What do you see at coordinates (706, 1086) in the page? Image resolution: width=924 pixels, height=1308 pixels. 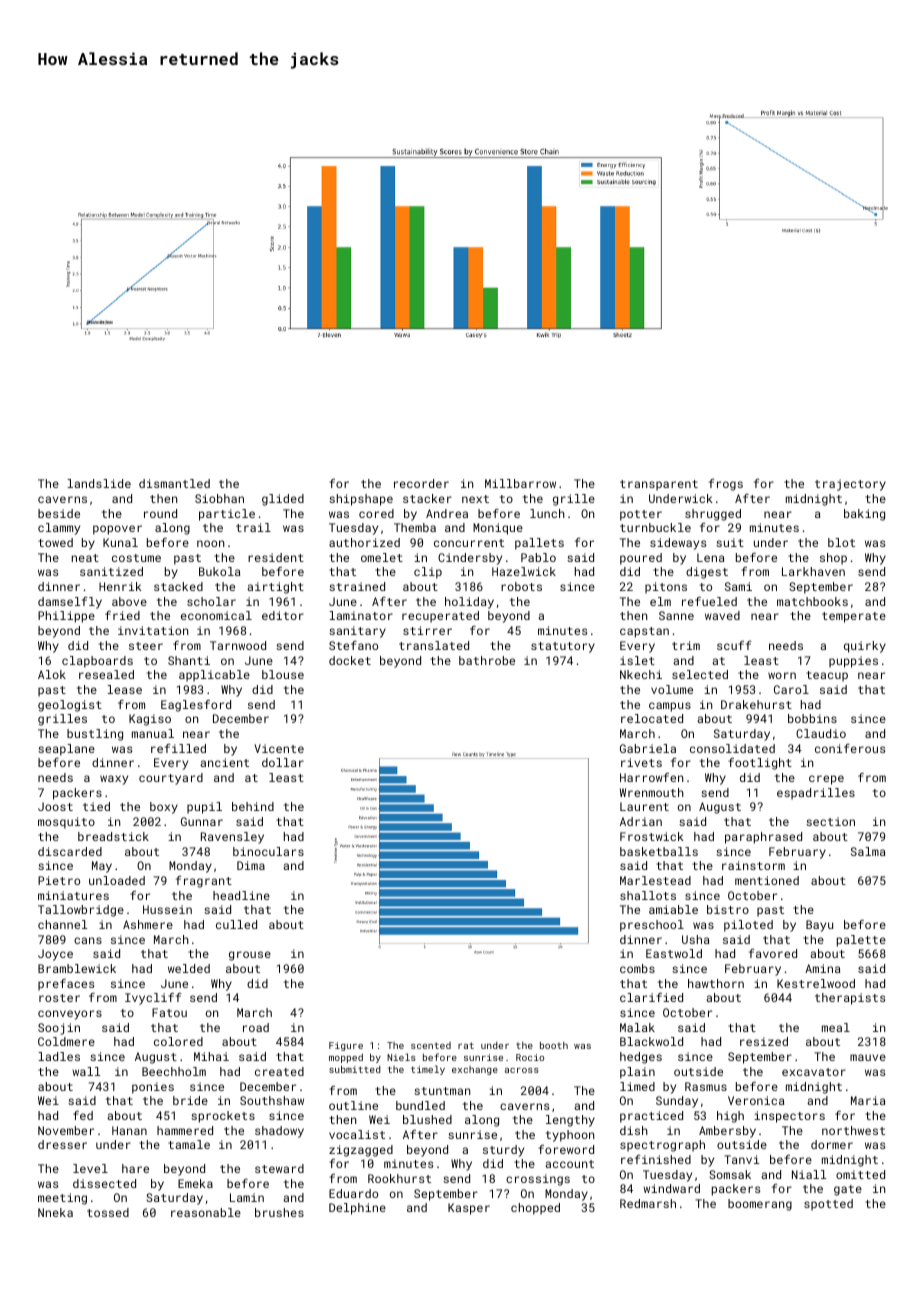 I see `Rasmus` at bounding box center [706, 1086].
